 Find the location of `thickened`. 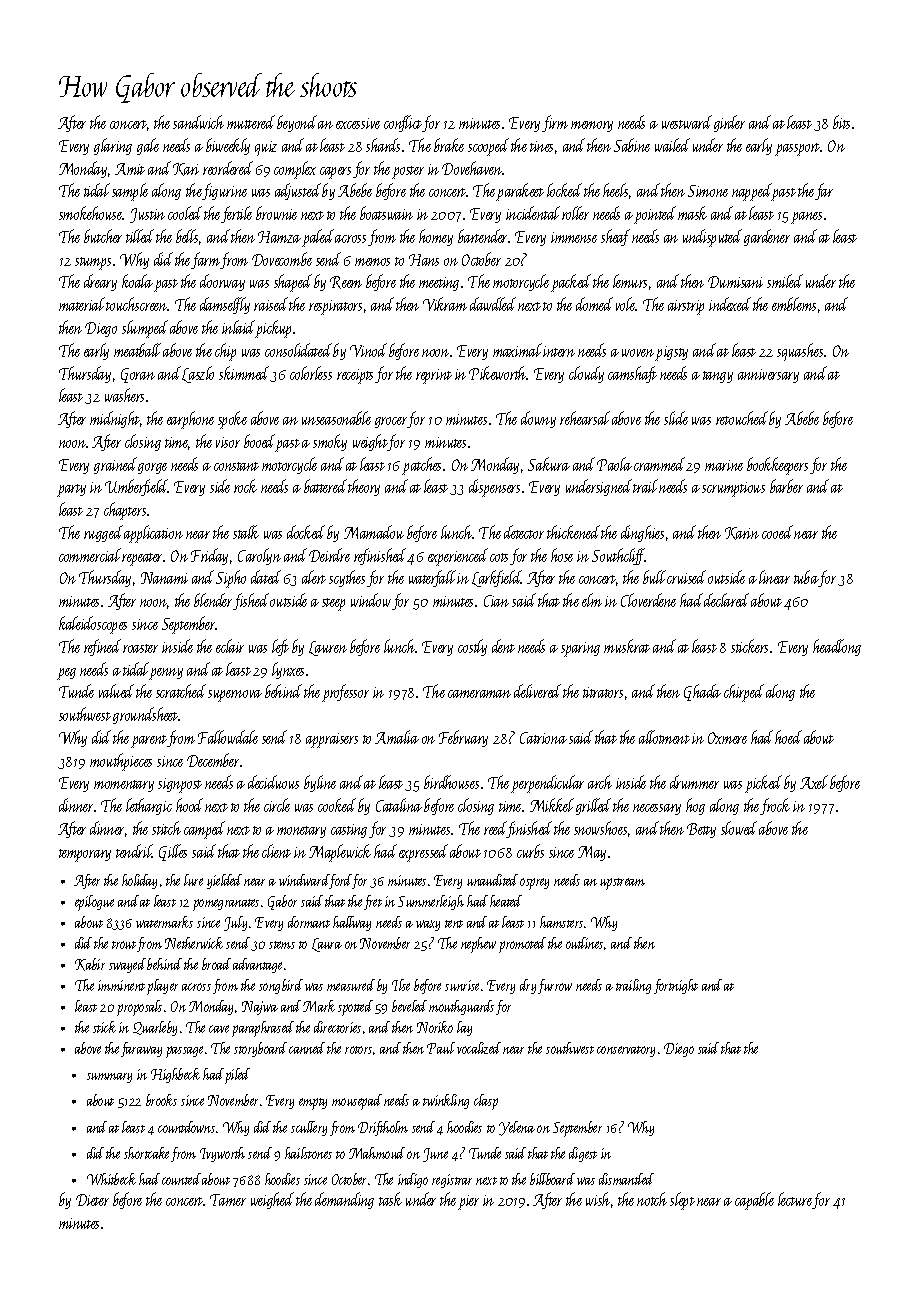

thickened is located at coordinates (573, 532).
